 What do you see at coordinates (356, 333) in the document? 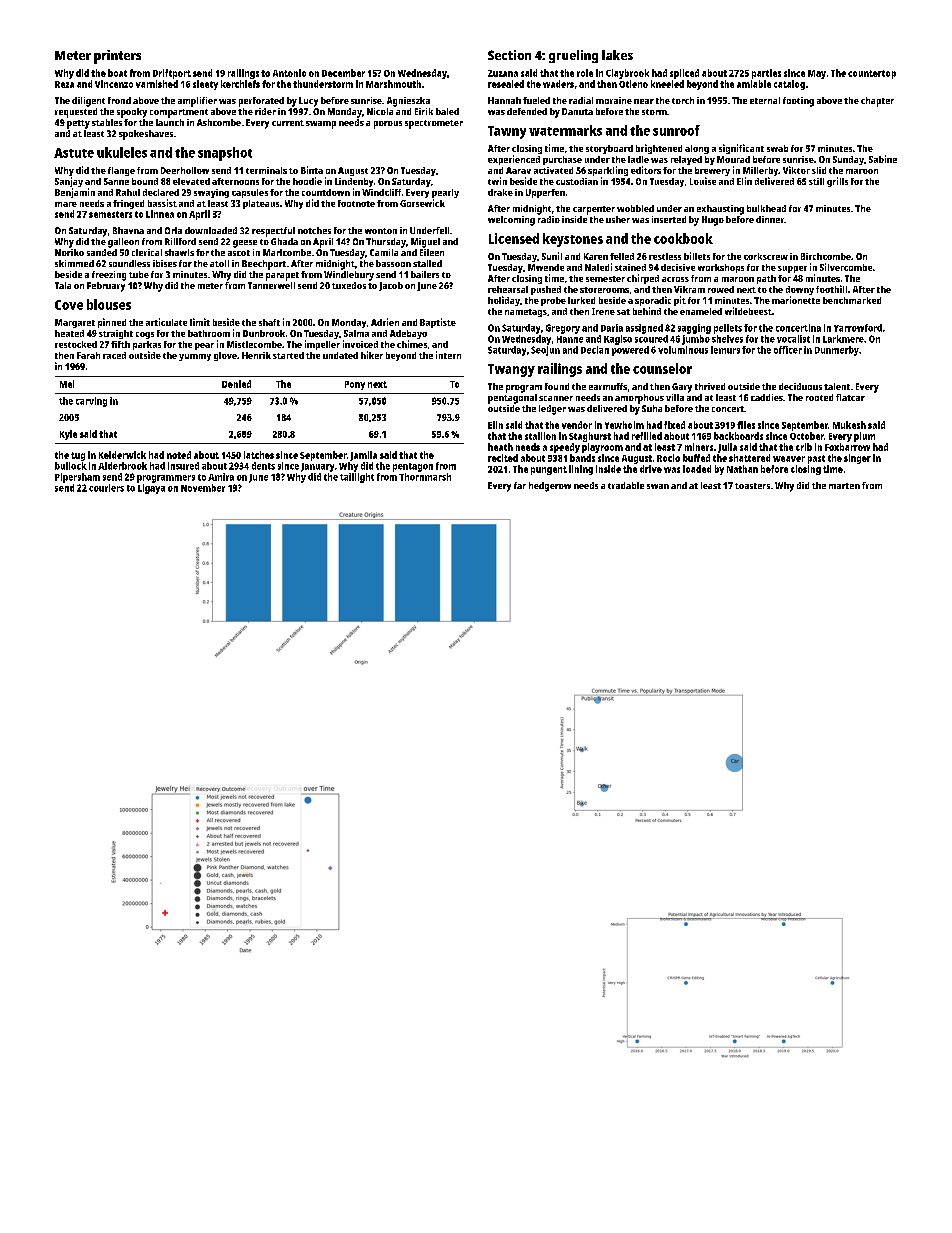
I see `Salma` at bounding box center [356, 333].
